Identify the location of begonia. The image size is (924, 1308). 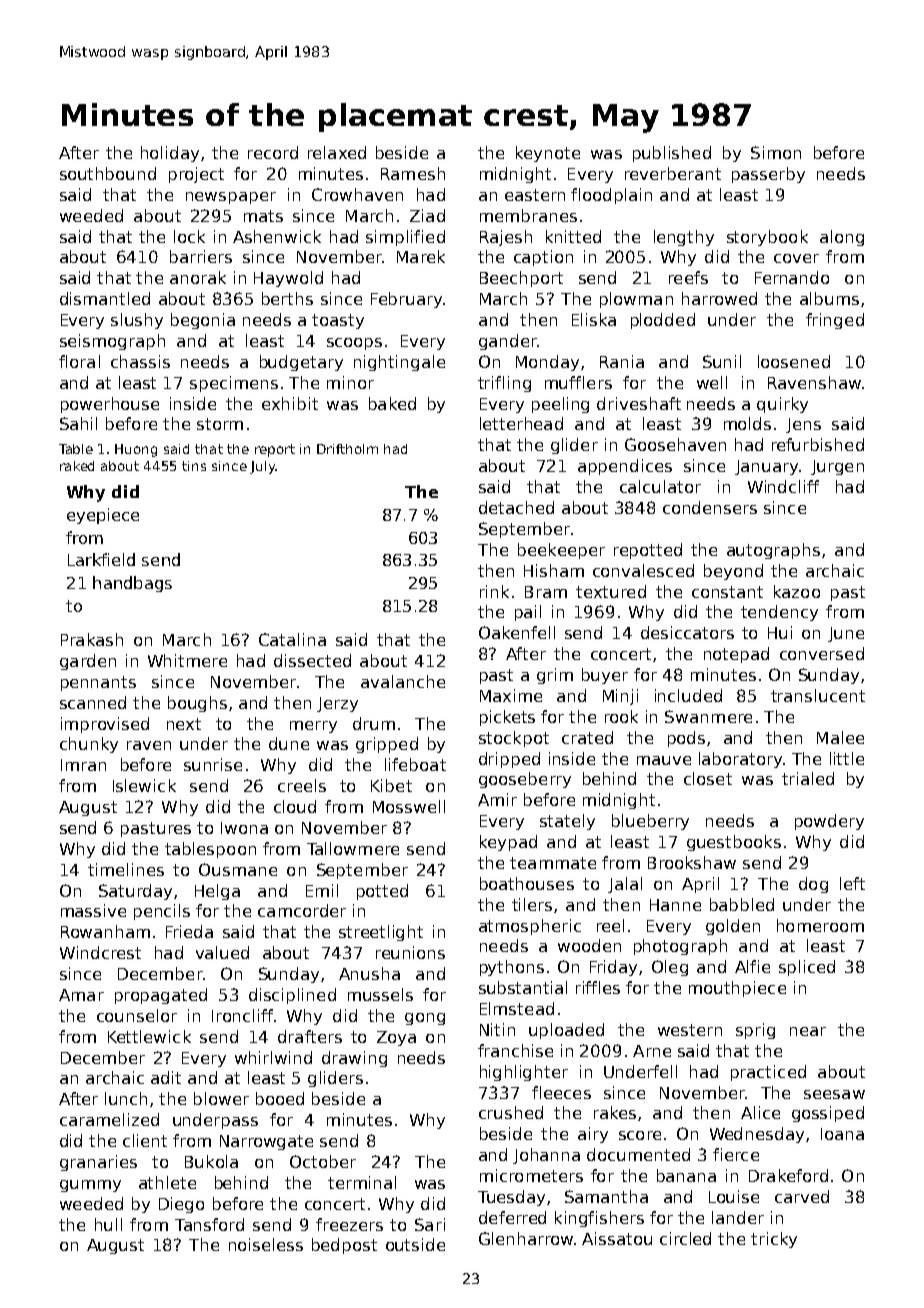
(203, 321).
